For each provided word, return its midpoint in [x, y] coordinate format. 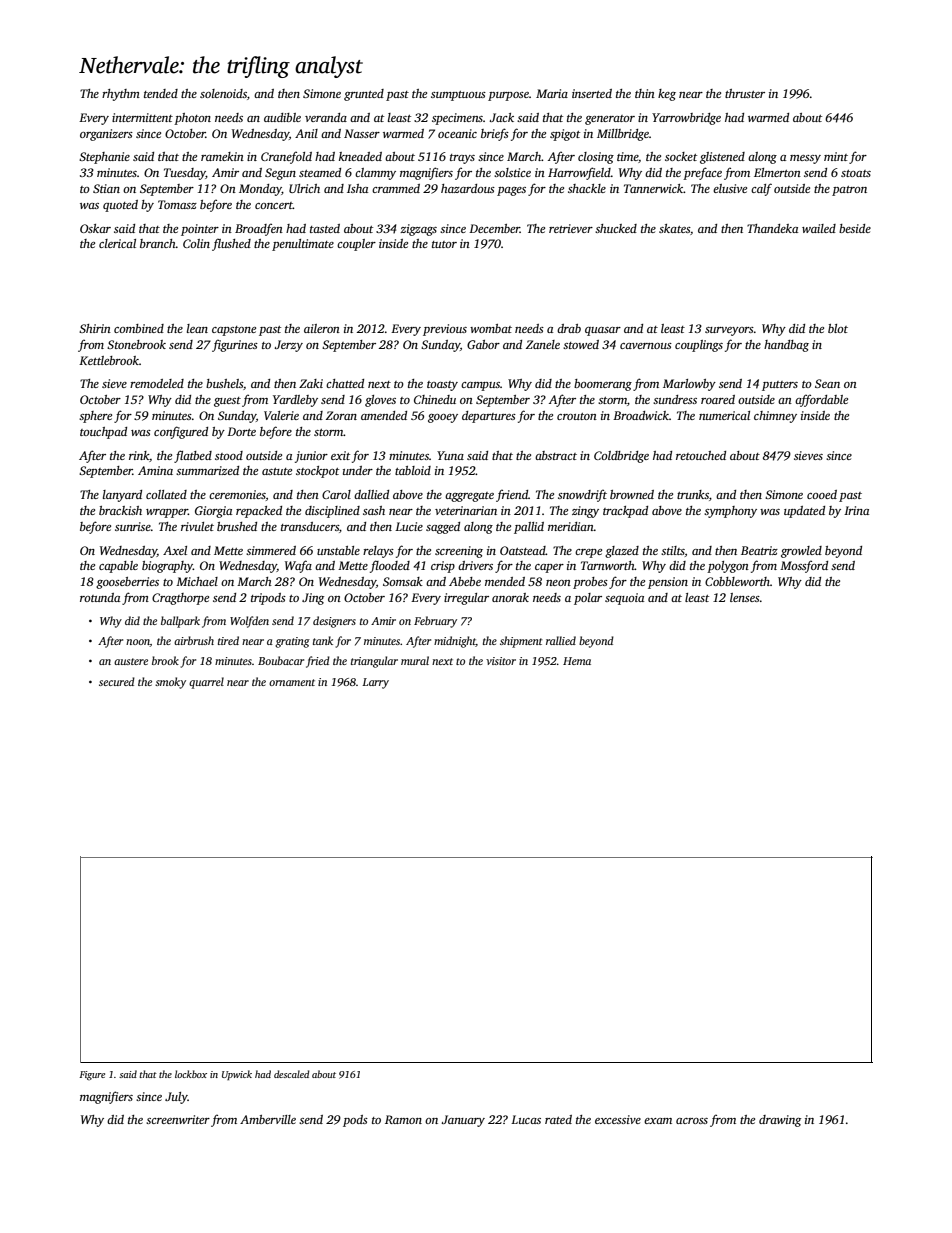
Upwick [237, 1075]
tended [161, 93]
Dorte [241, 431]
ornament [292, 682]
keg [667, 95]
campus [480, 386]
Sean [827, 383]
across [692, 1121]
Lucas [526, 1119]
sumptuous [458, 96]
